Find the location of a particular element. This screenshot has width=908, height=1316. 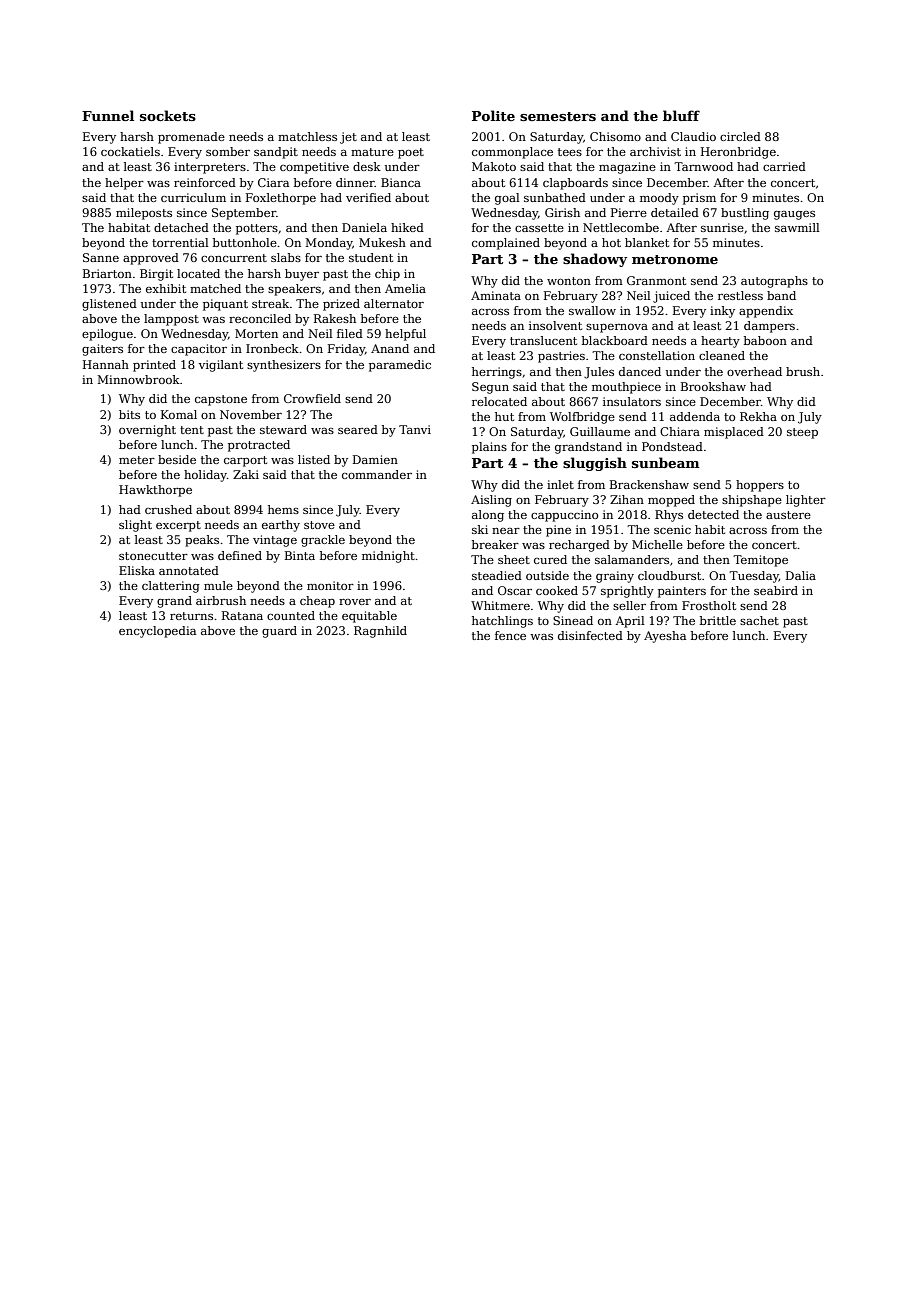

commander is located at coordinates (377, 474).
